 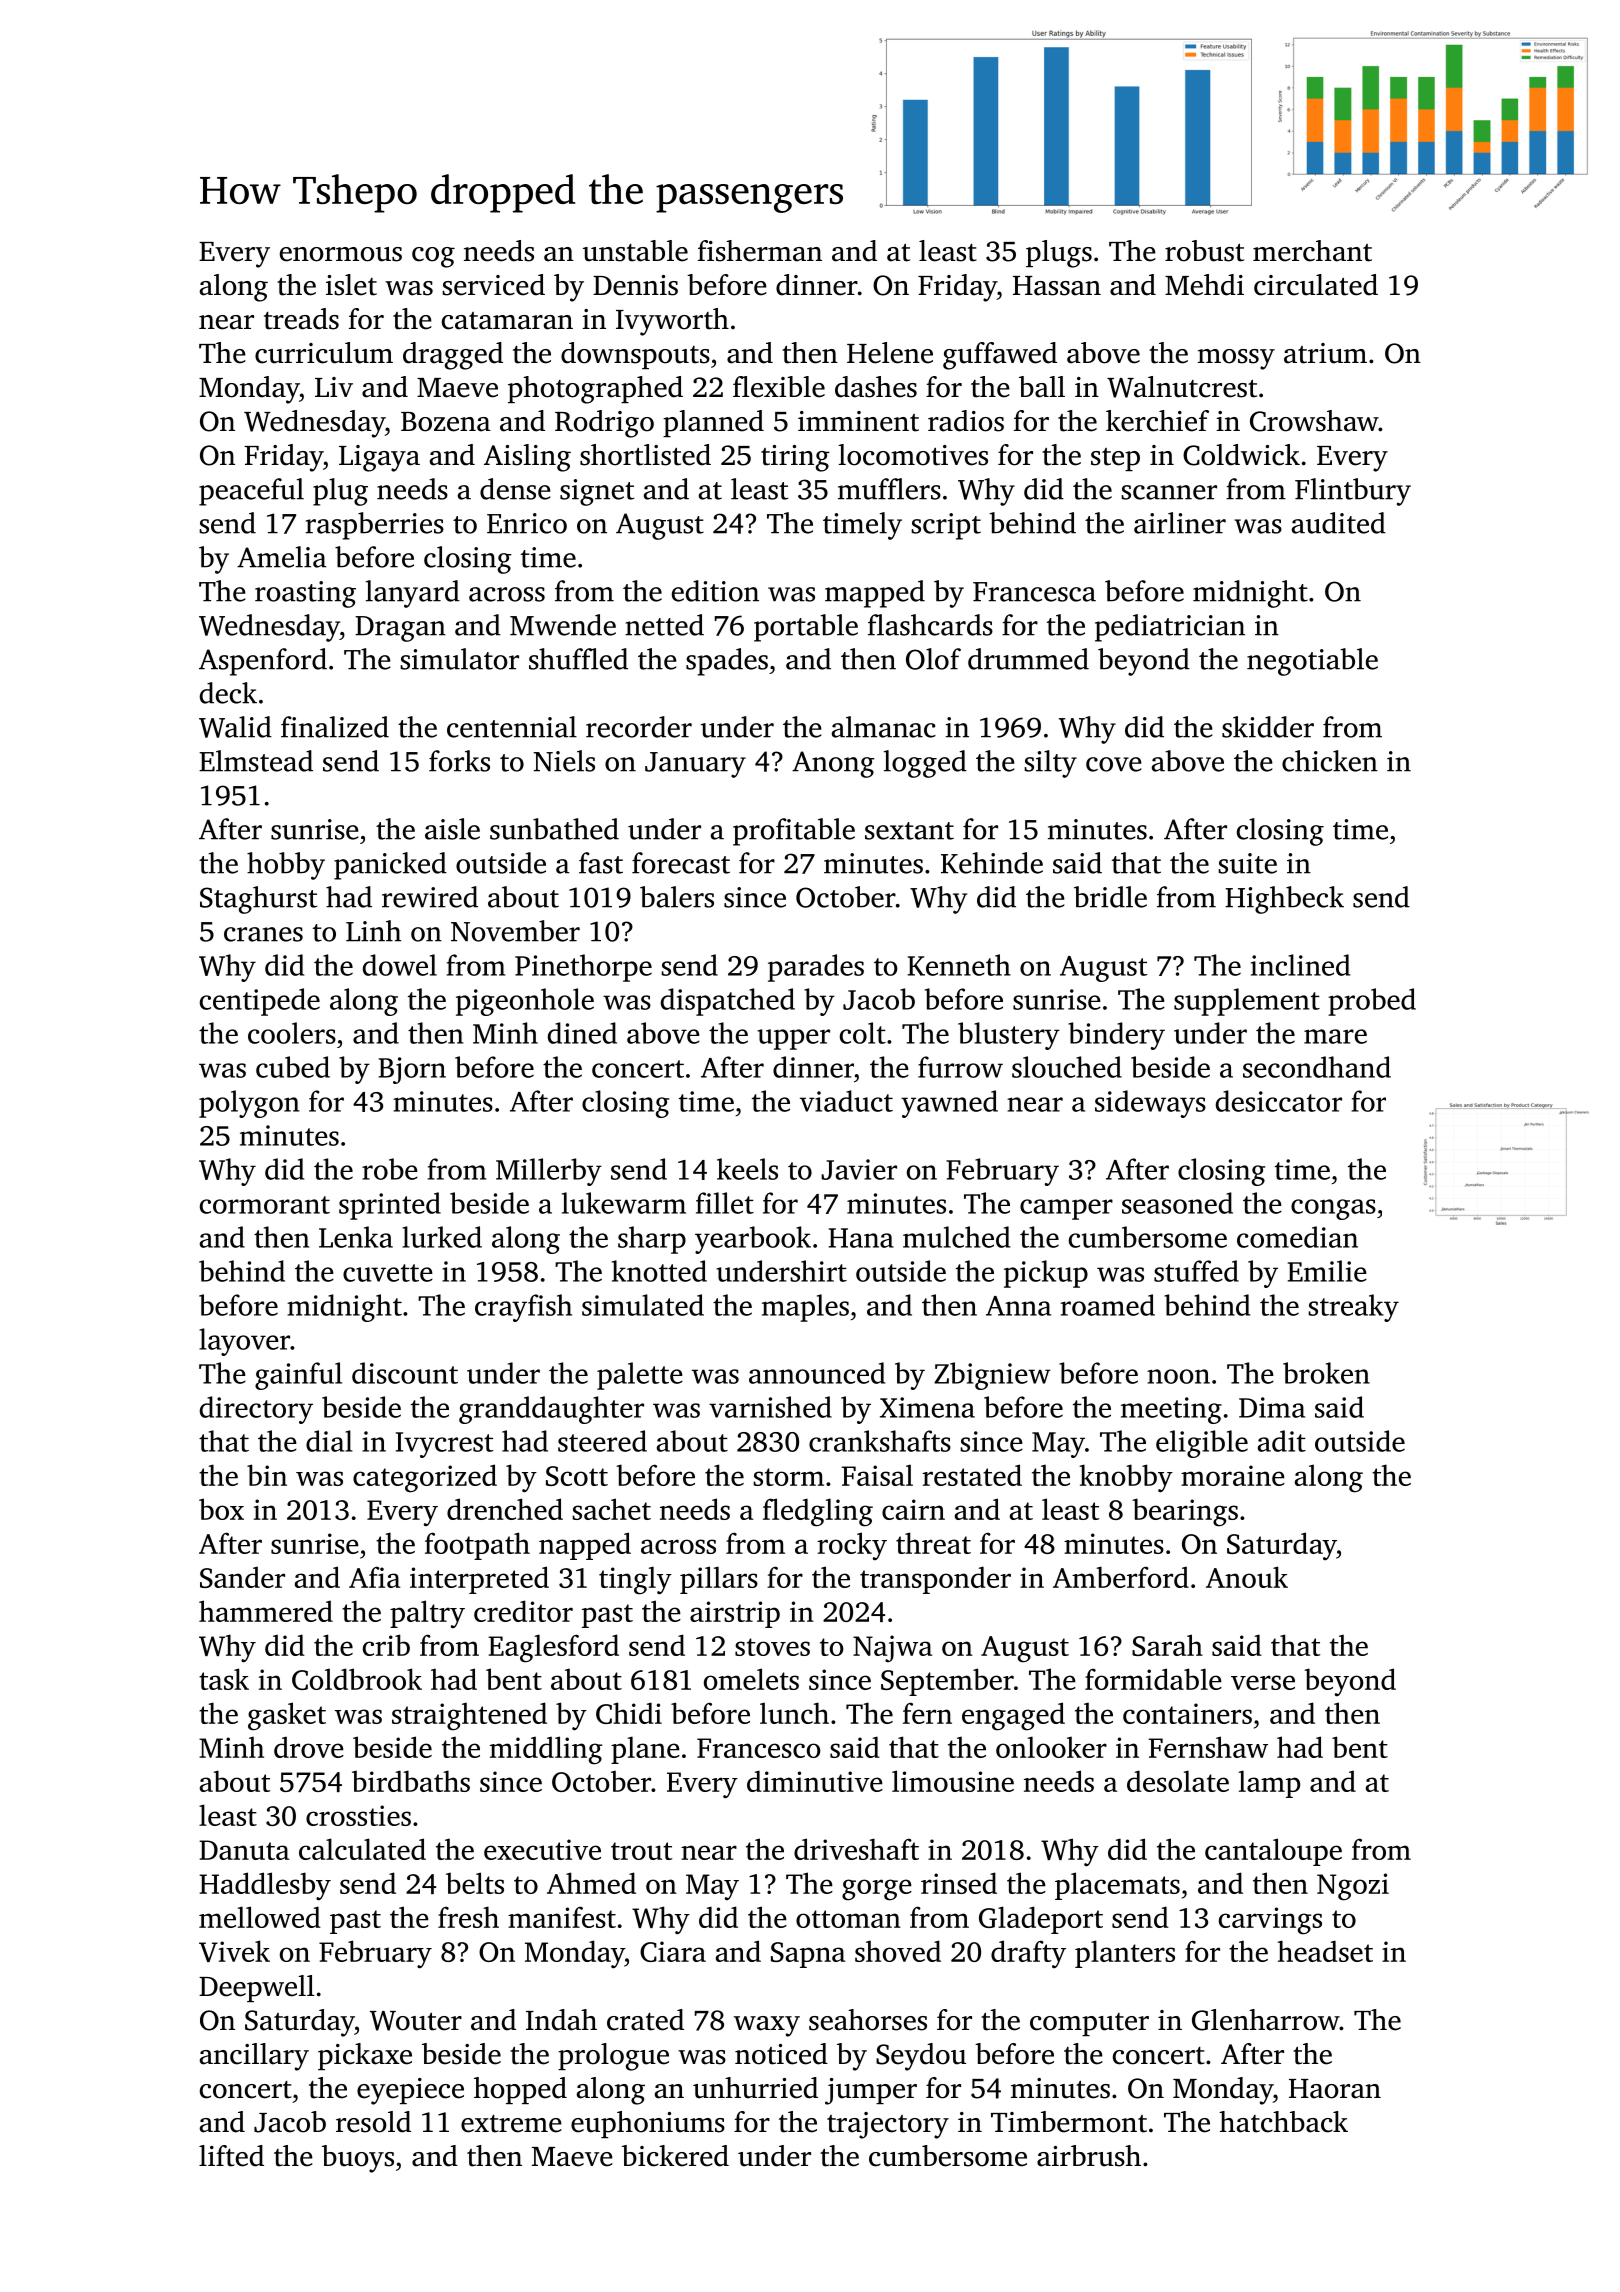 I want to click on placemats, so click(x=1117, y=1886).
